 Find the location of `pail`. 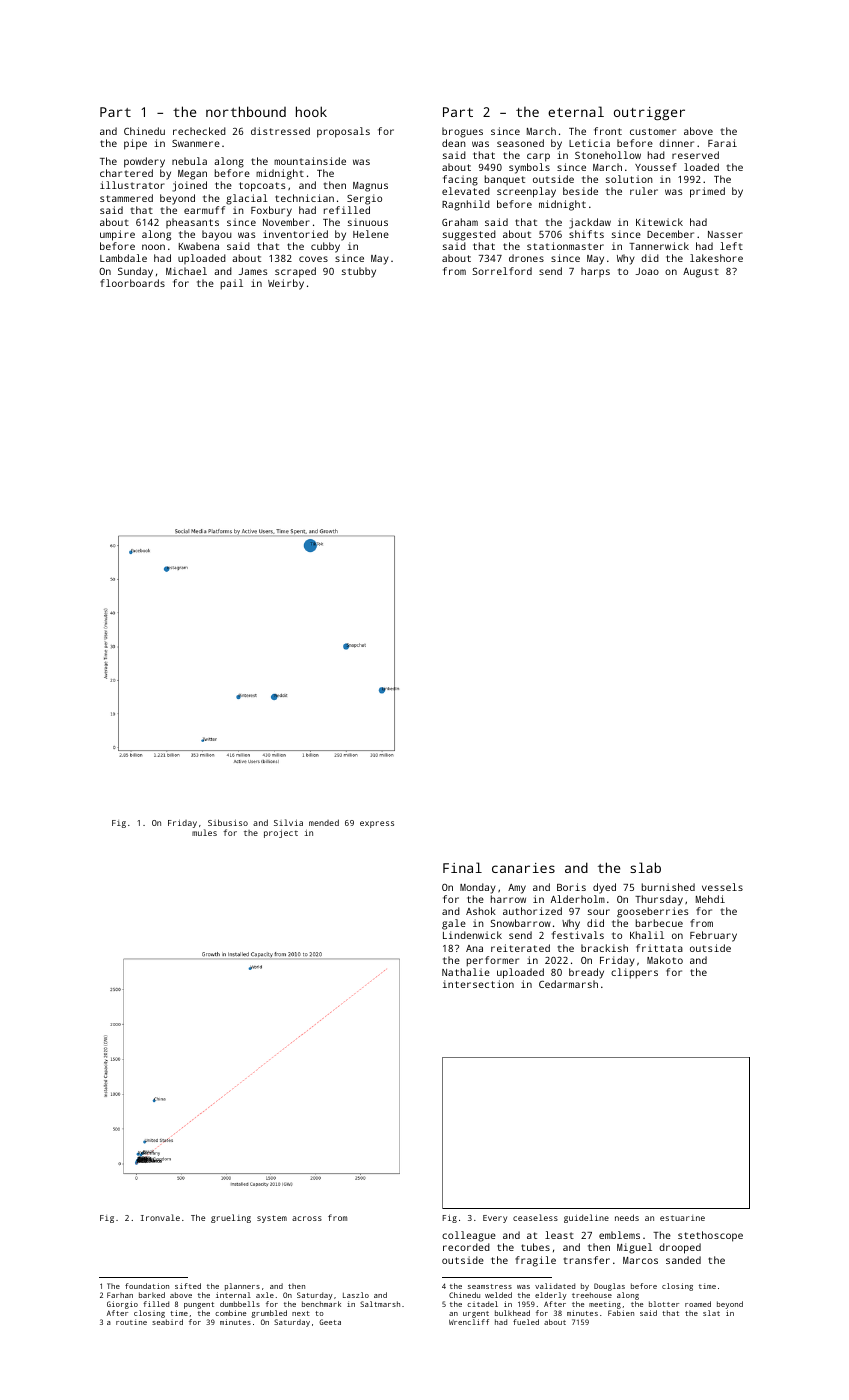

pail is located at coordinates (232, 284).
